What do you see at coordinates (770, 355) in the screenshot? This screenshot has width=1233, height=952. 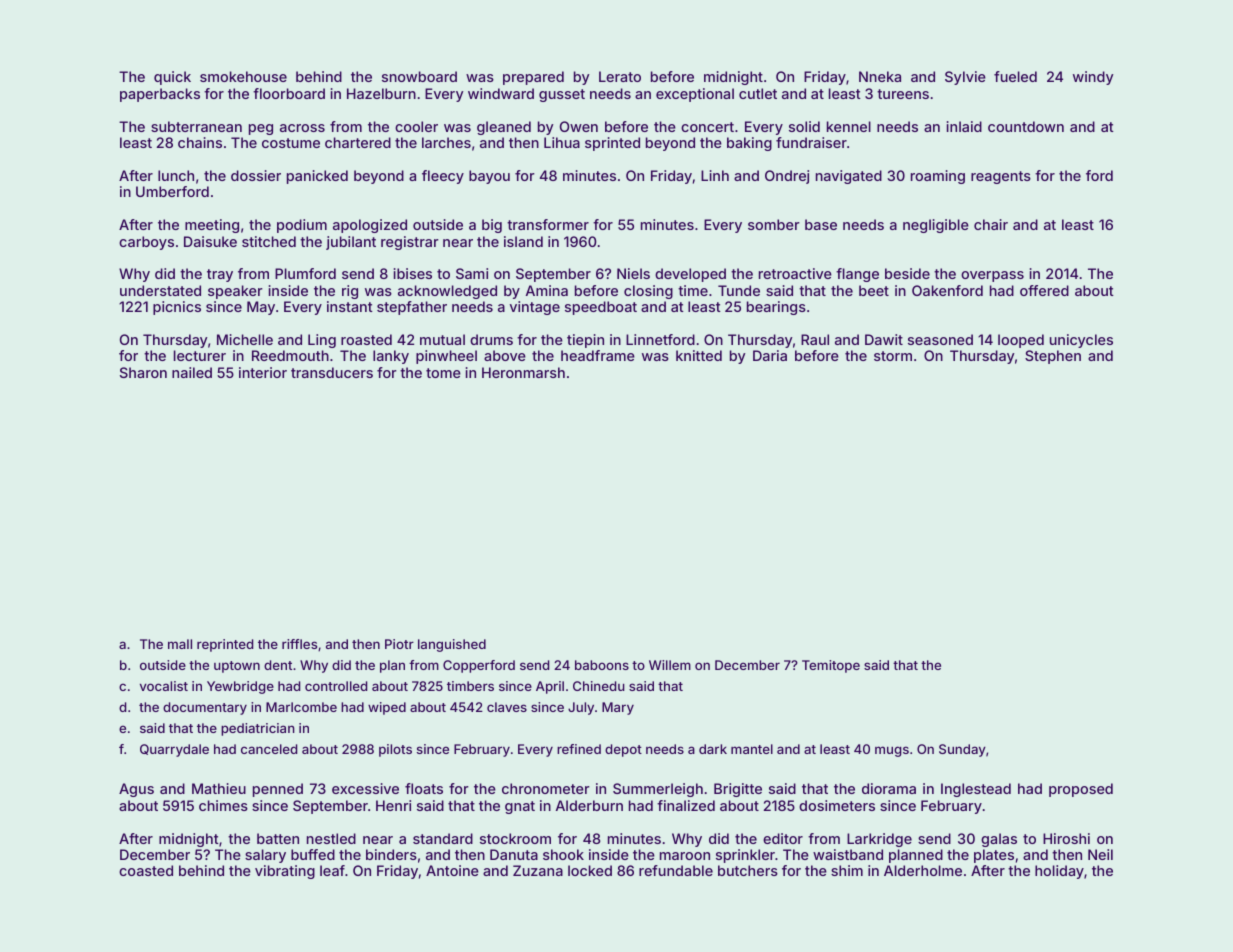 I see `Daria` at bounding box center [770, 355].
